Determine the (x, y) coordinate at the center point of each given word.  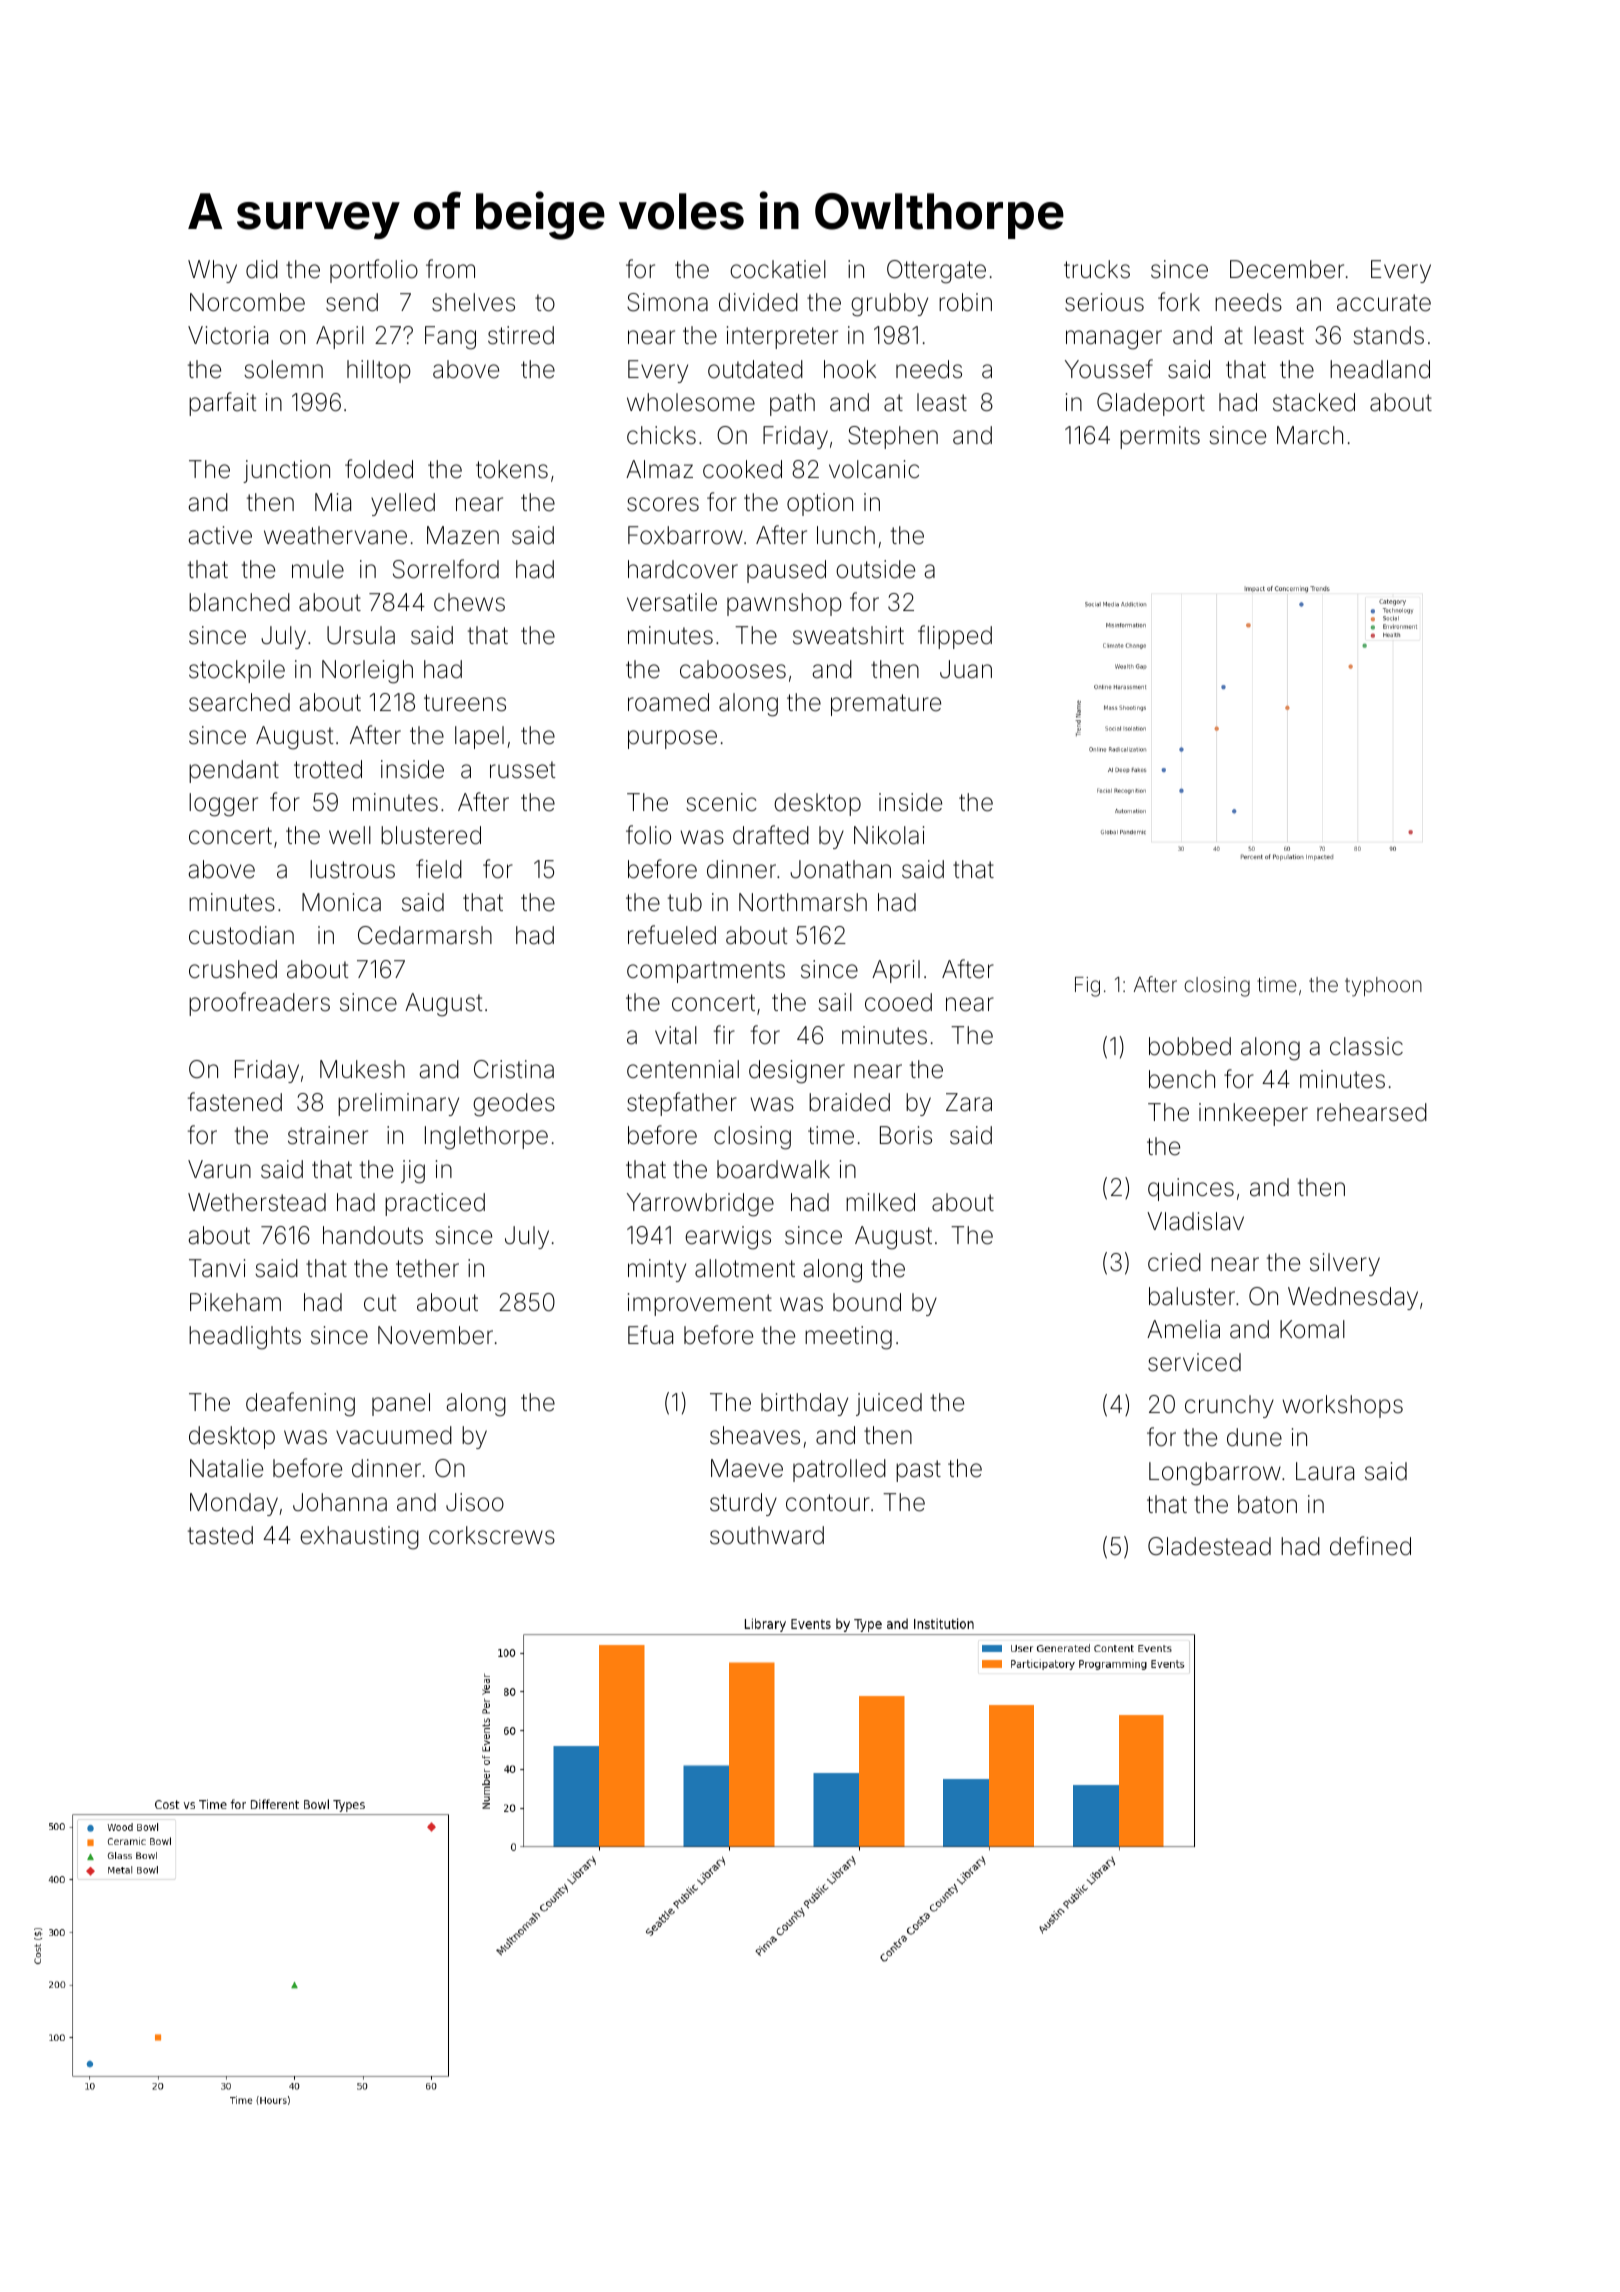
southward (767, 1535)
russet (522, 770)
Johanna (340, 1502)
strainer (328, 1135)
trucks (1097, 269)
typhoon (1383, 987)
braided (849, 1102)
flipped (955, 637)
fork (1179, 302)
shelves (473, 302)
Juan (966, 669)
